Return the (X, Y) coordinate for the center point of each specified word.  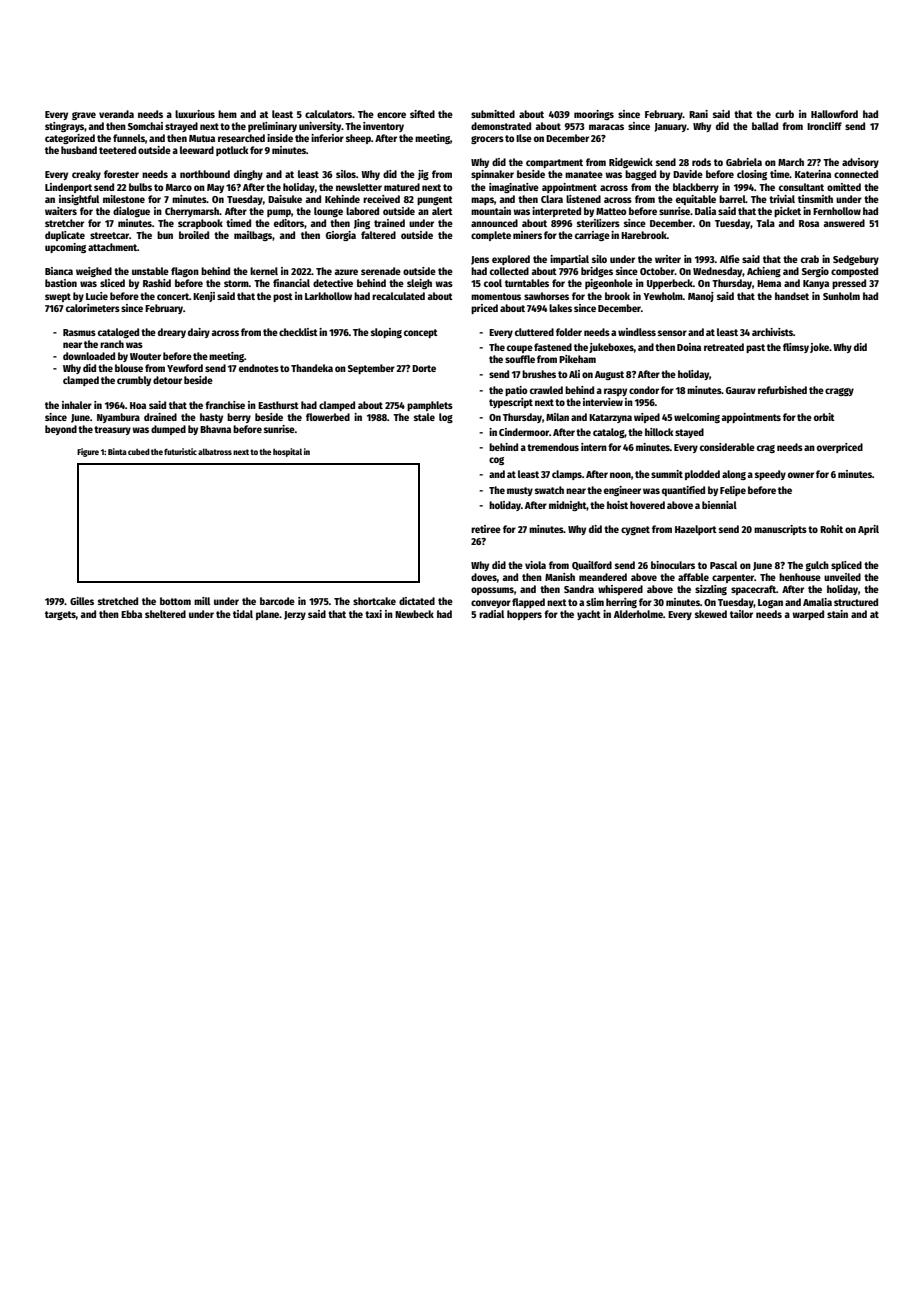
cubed (139, 451)
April (868, 530)
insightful (79, 200)
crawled (546, 390)
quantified (683, 491)
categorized (70, 139)
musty (520, 491)
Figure (88, 452)
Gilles (82, 601)
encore (391, 115)
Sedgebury (856, 260)
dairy (199, 333)
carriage (592, 236)
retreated (724, 347)
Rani (698, 114)
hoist (617, 505)
